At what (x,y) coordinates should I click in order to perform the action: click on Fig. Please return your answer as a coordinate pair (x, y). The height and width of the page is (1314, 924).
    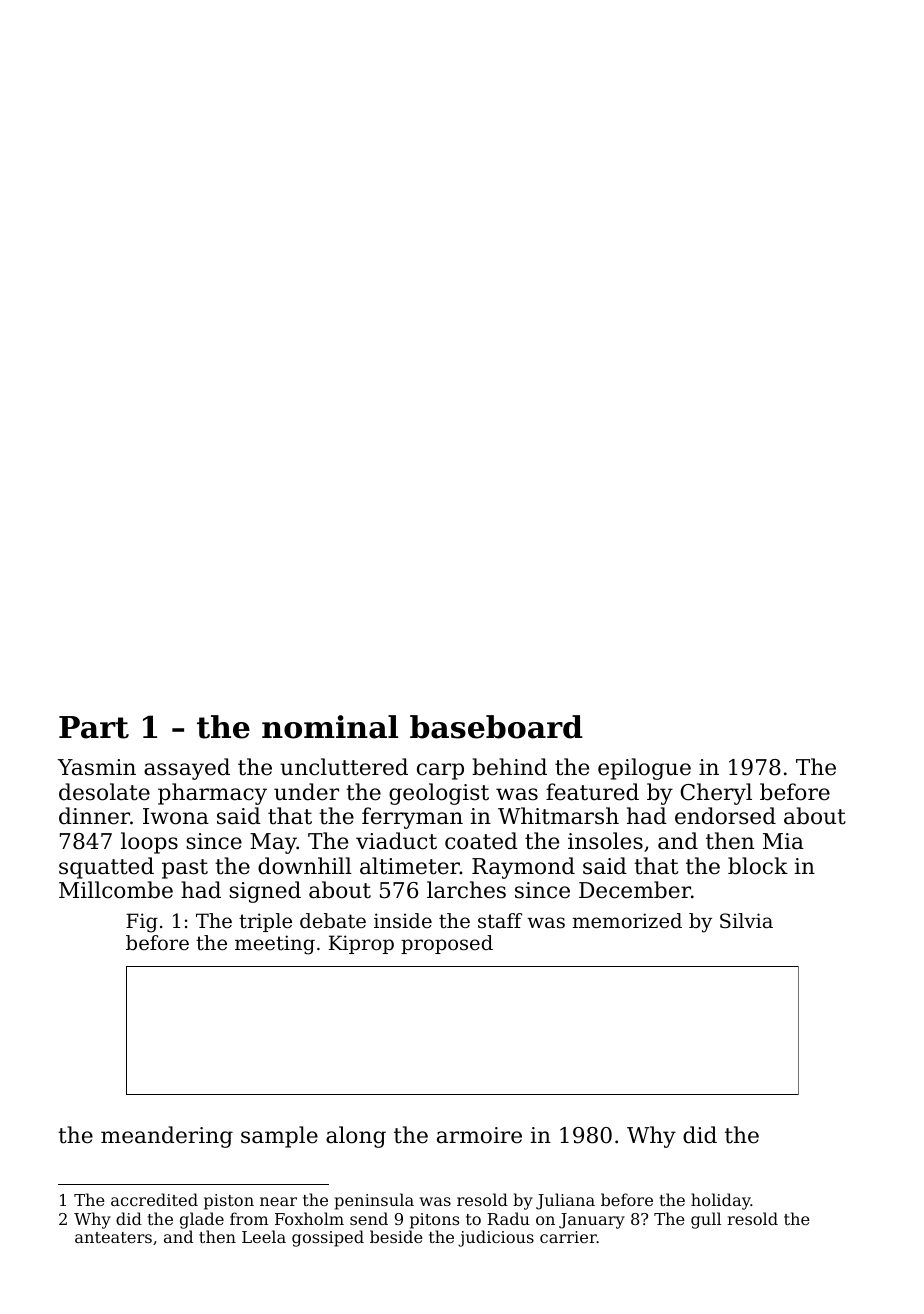
    Looking at the image, I should click on (142, 923).
